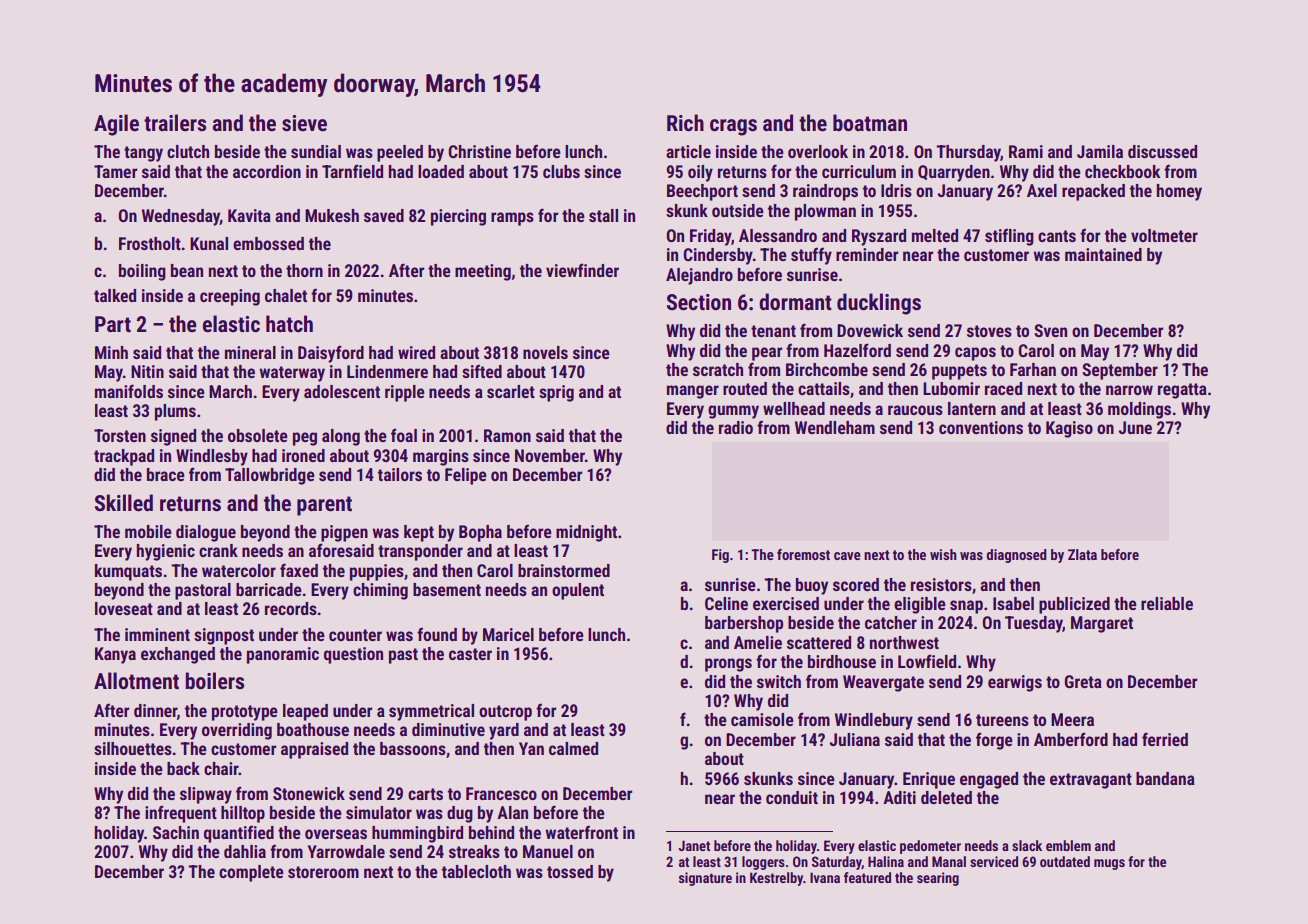  What do you see at coordinates (762, 719) in the screenshot?
I see `camisole` at bounding box center [762, 719].
